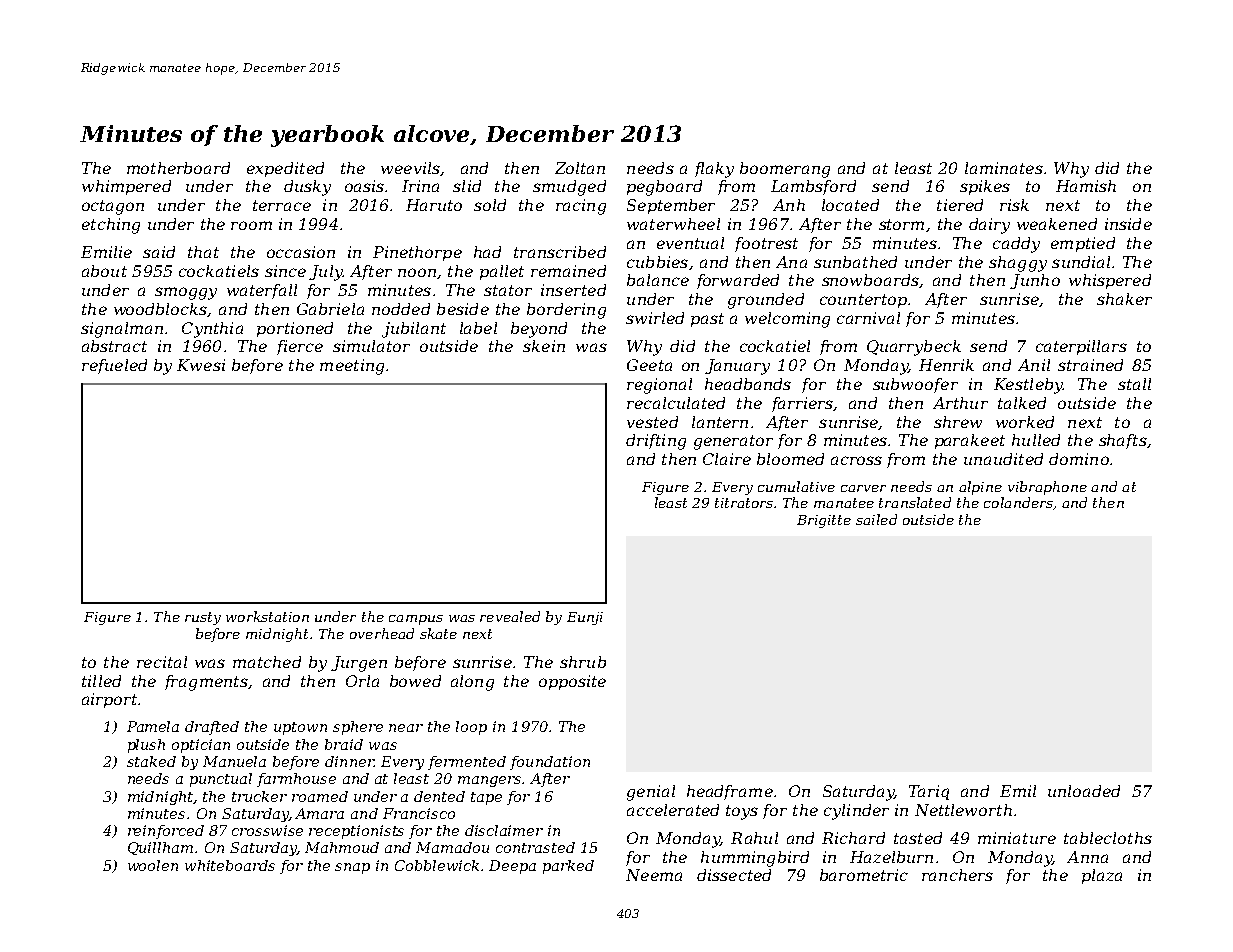  What do you see at coordinates (659, 386) in the screenshot?
I see `regional` at bounding box center [659, 386].
